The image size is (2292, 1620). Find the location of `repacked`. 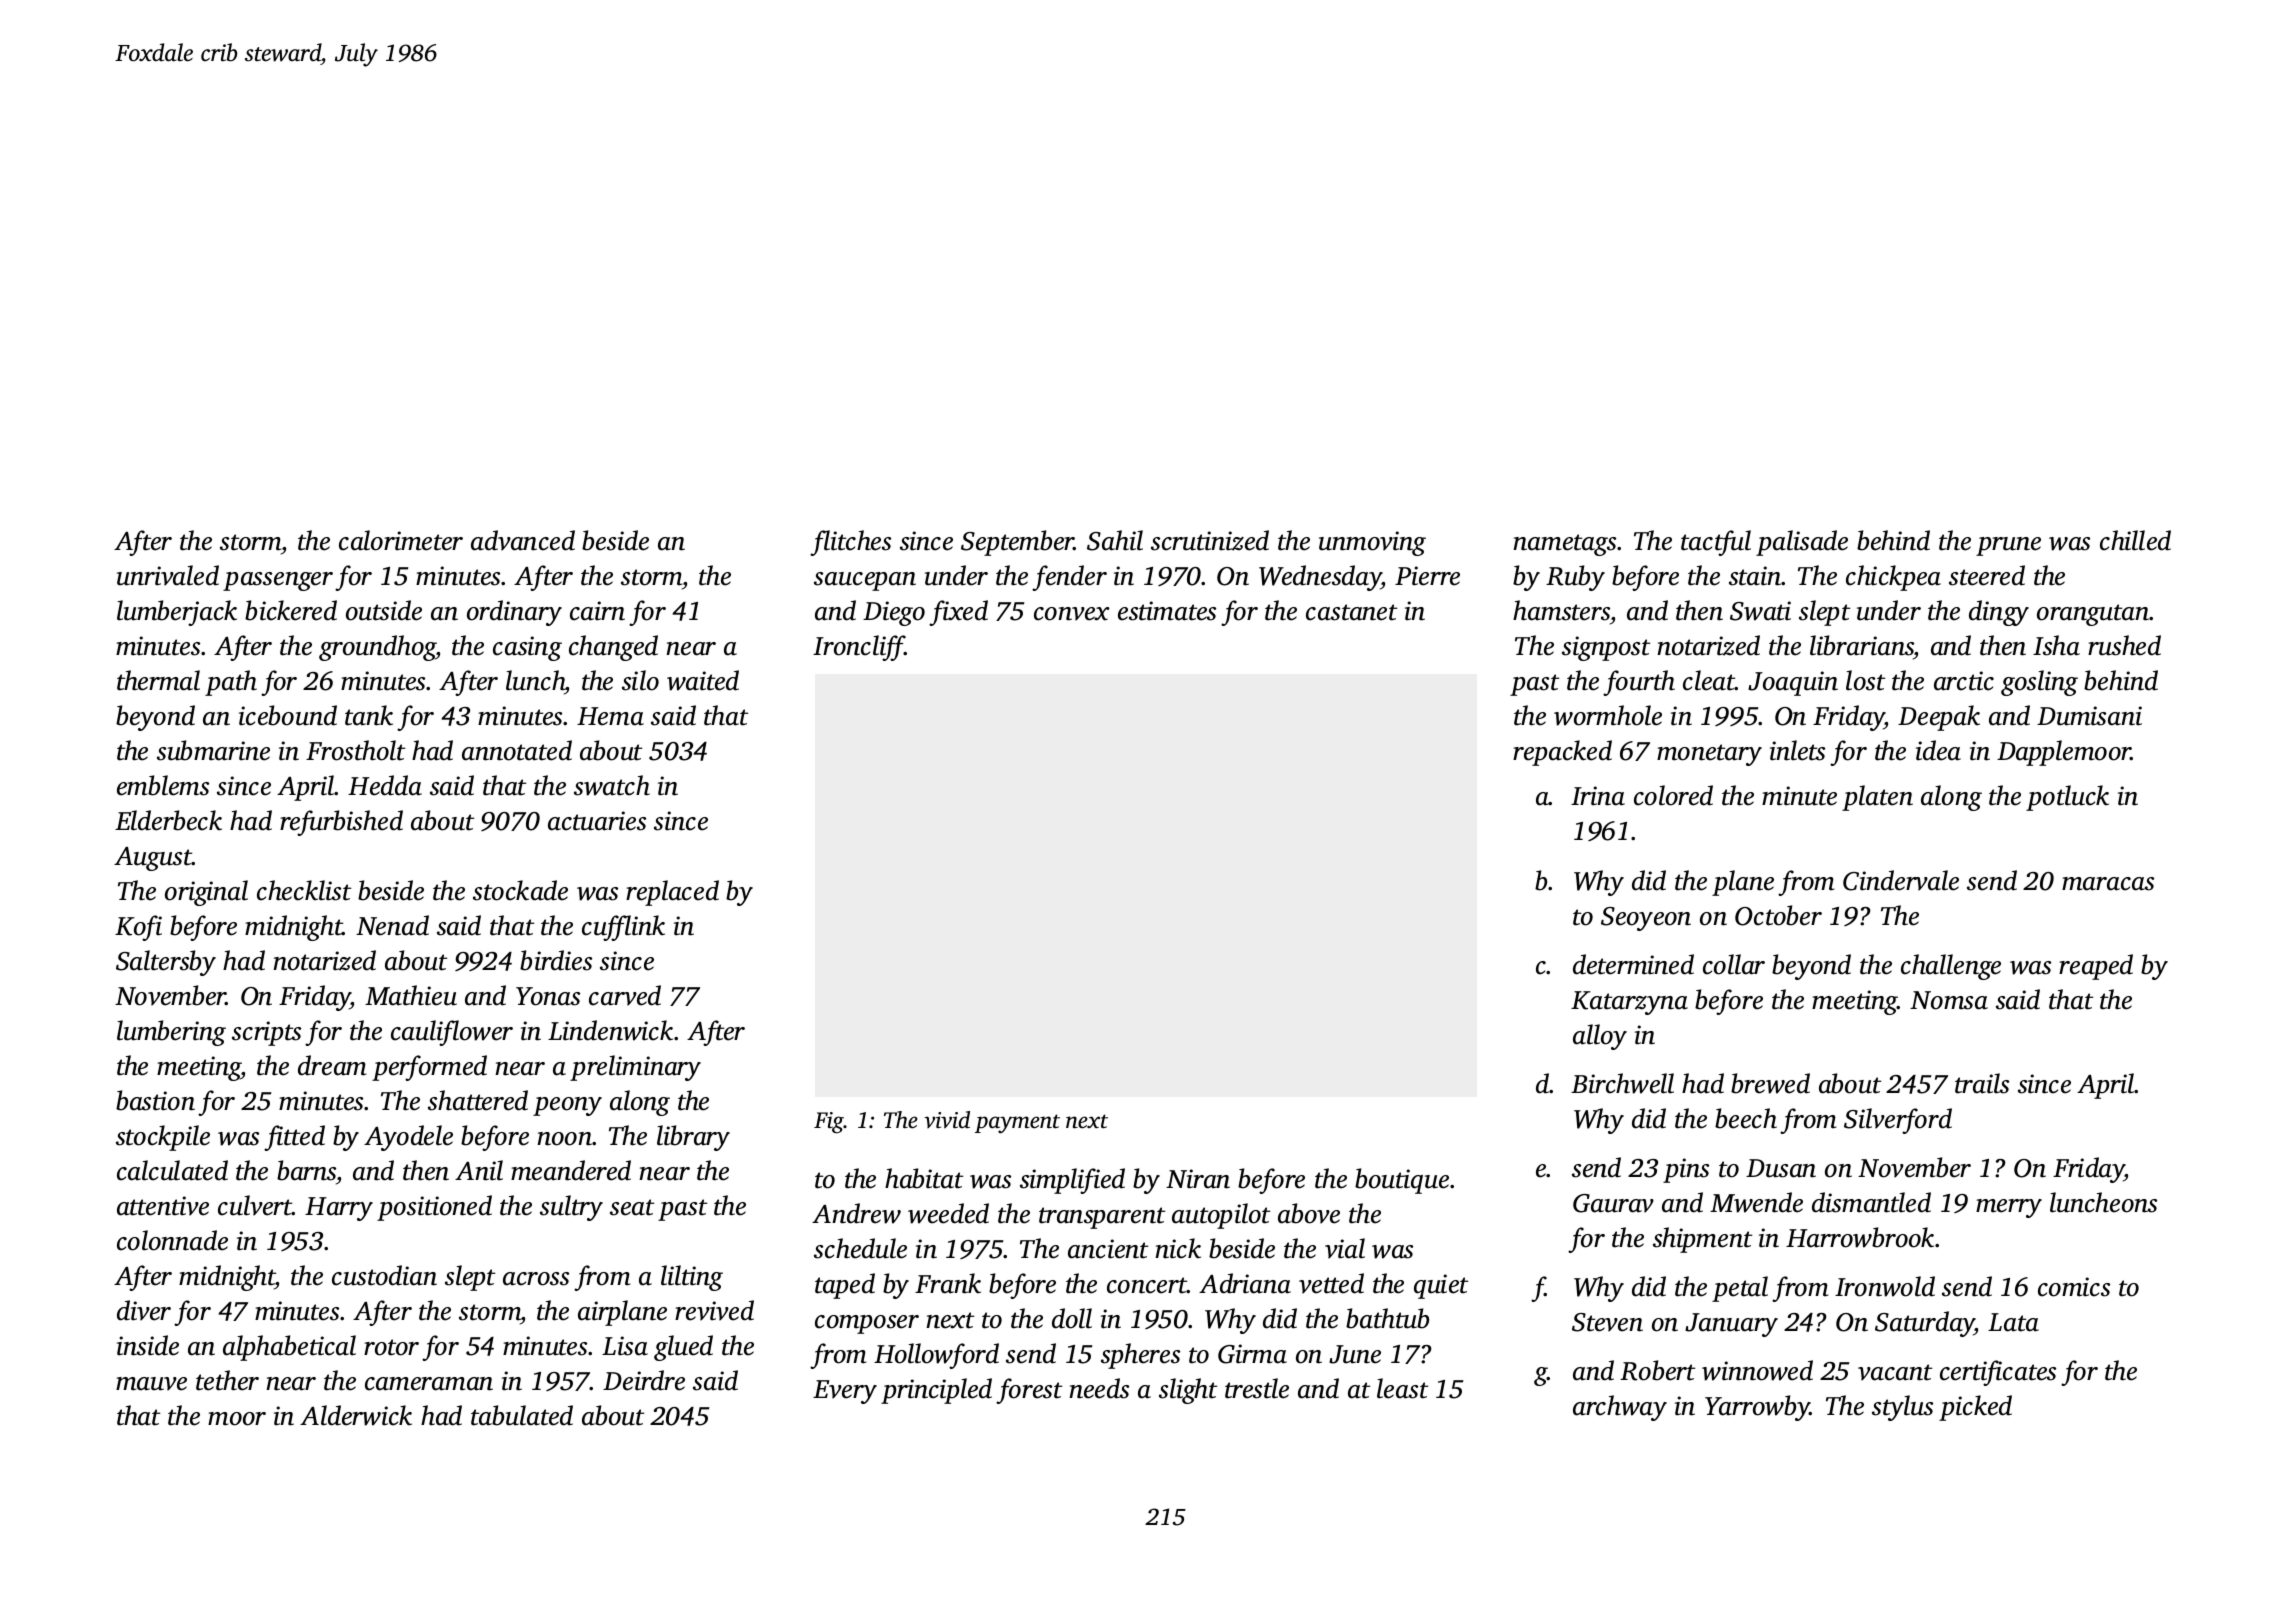

repacked is located at coordinates (1562, 753).
